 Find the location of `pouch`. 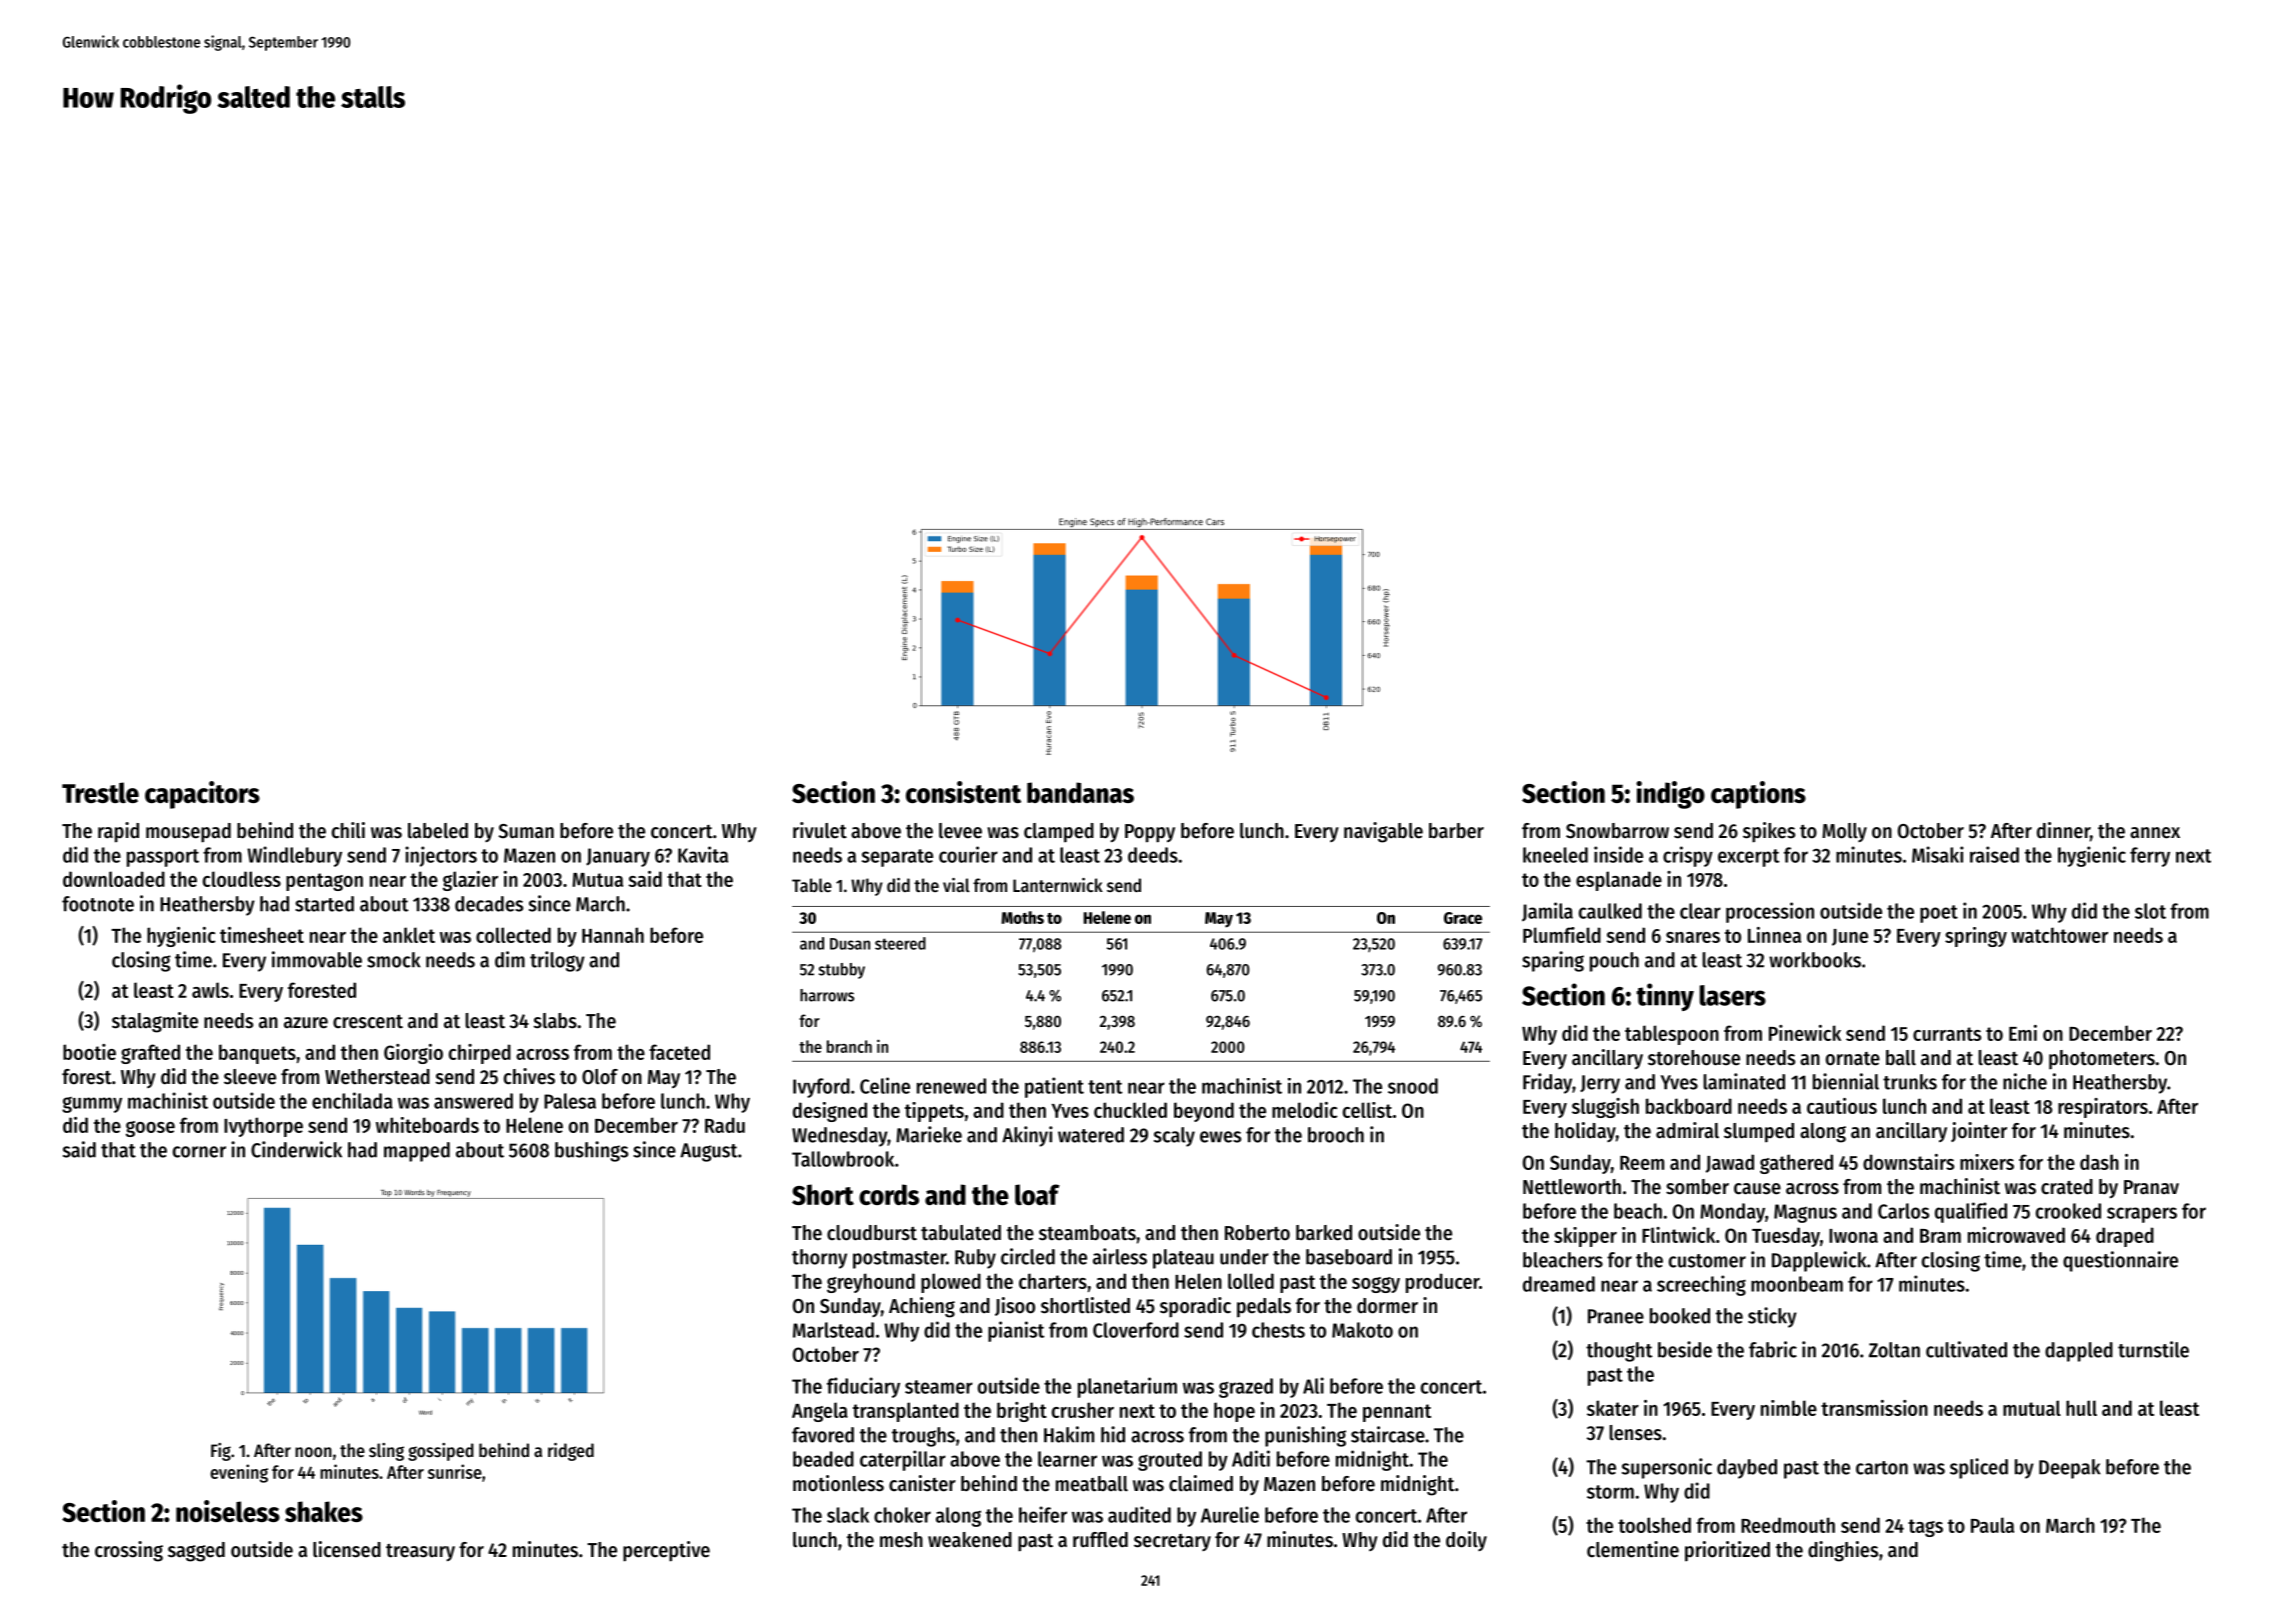

pouch is located at coordinates (1614, 962).
